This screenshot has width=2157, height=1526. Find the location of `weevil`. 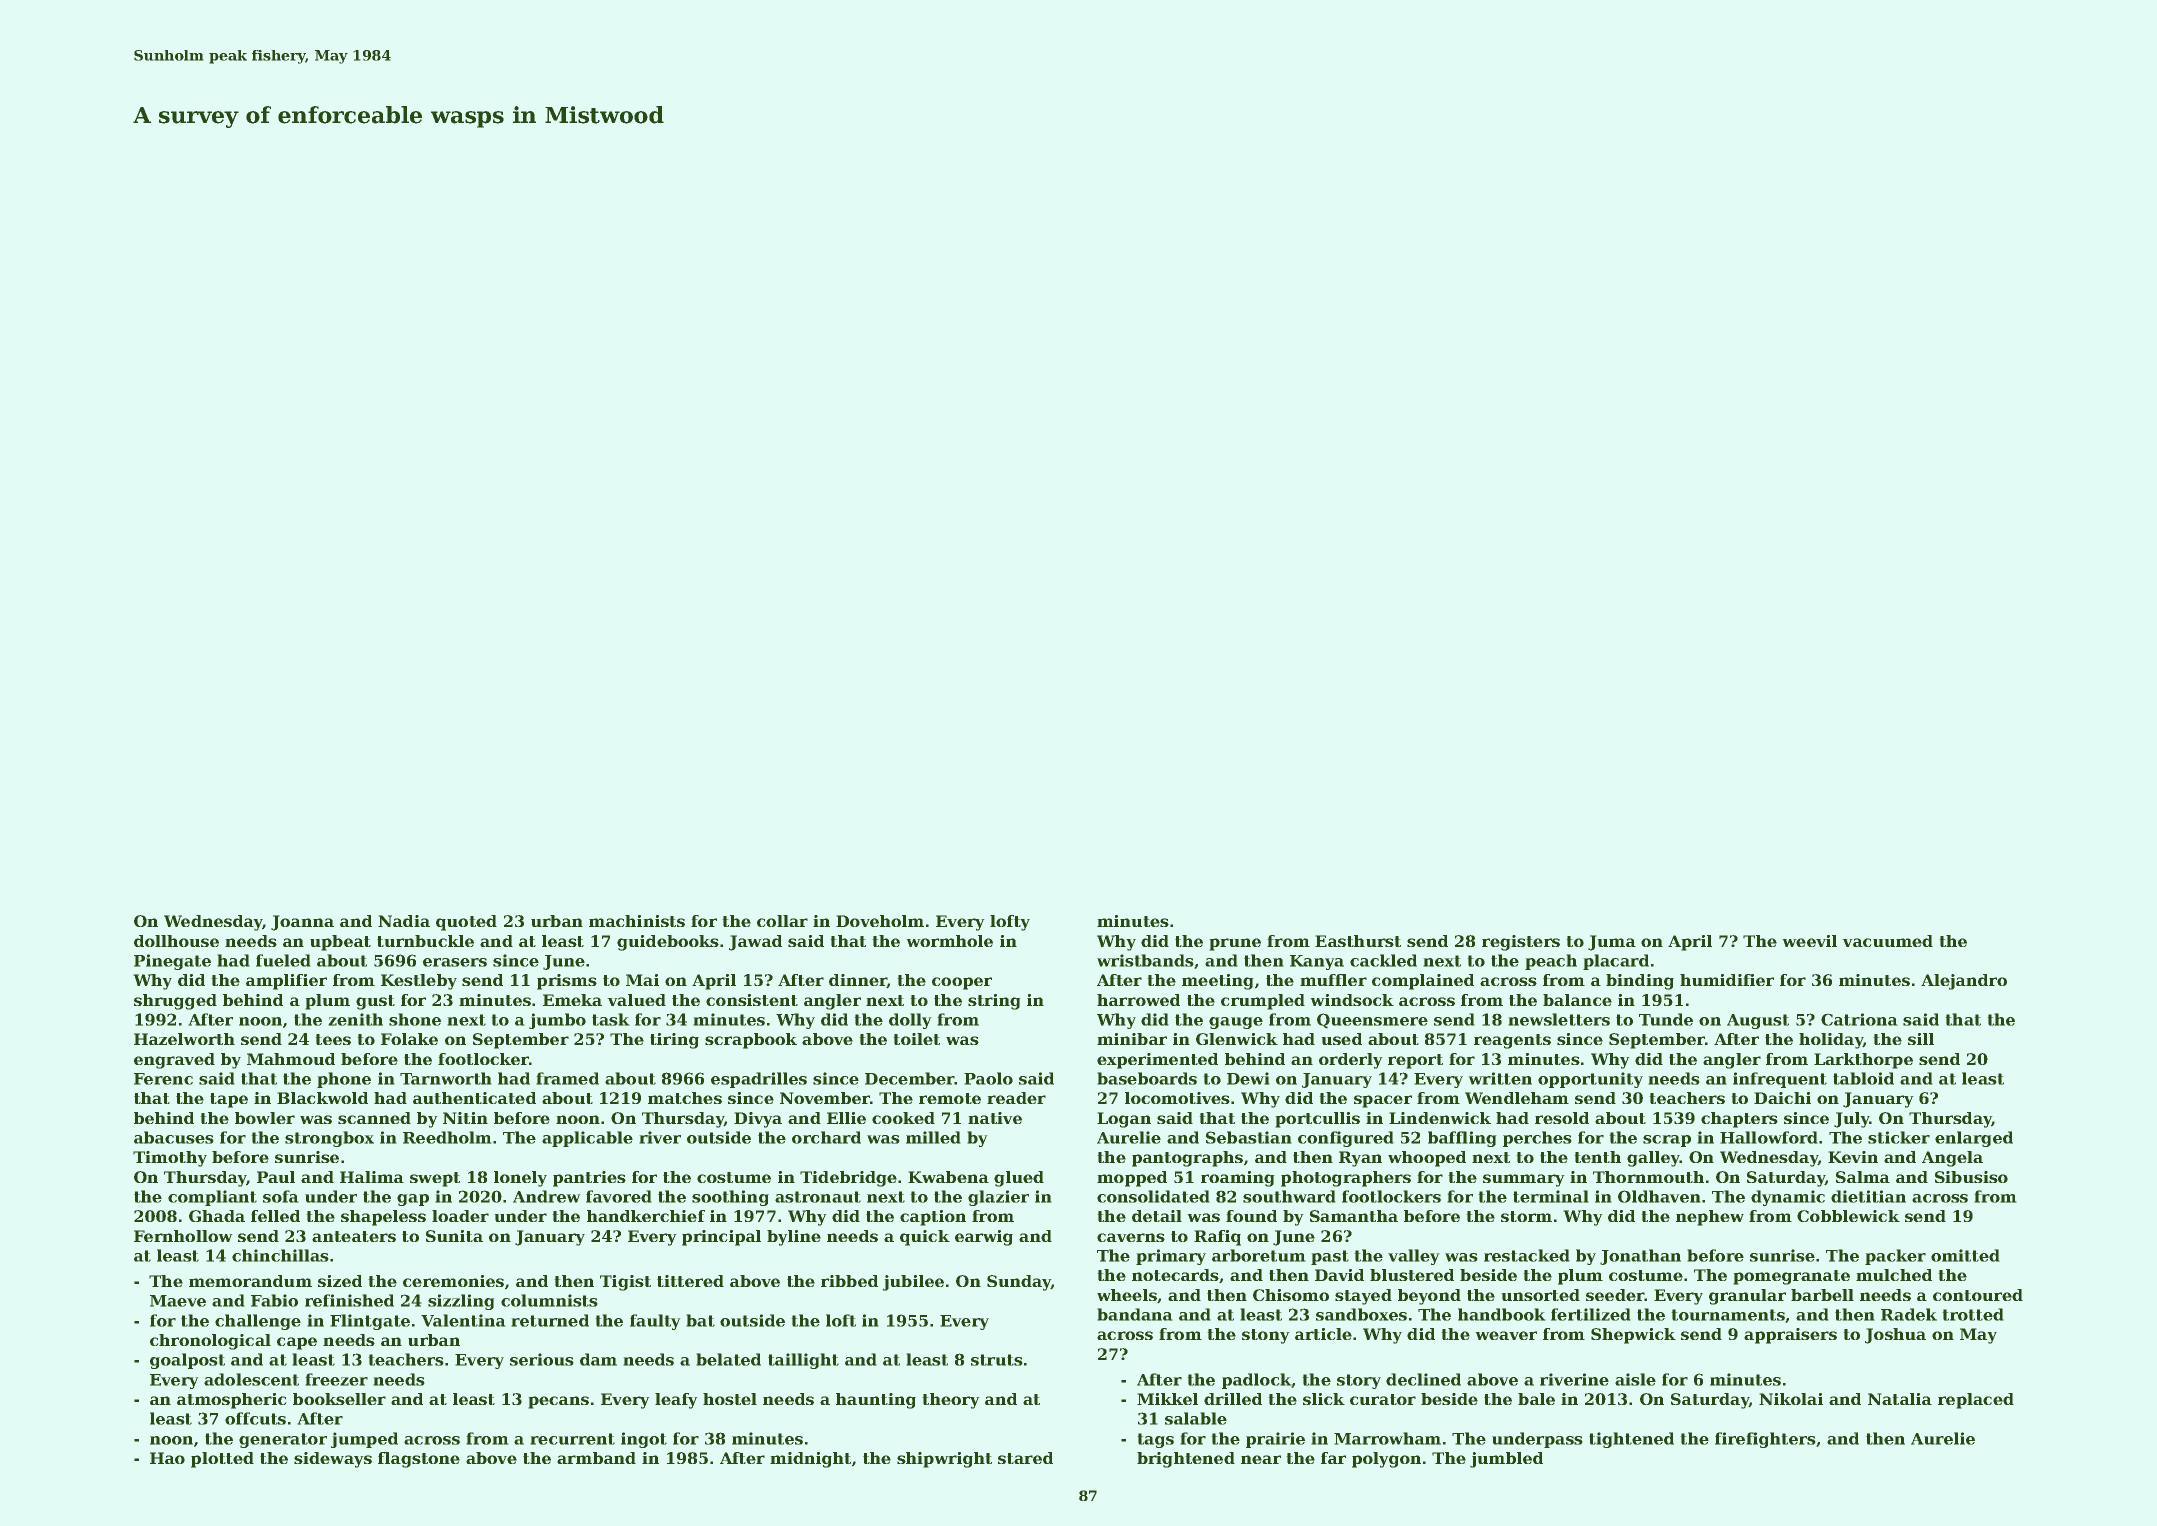

weevil is located at coordinates (1809, 941).
